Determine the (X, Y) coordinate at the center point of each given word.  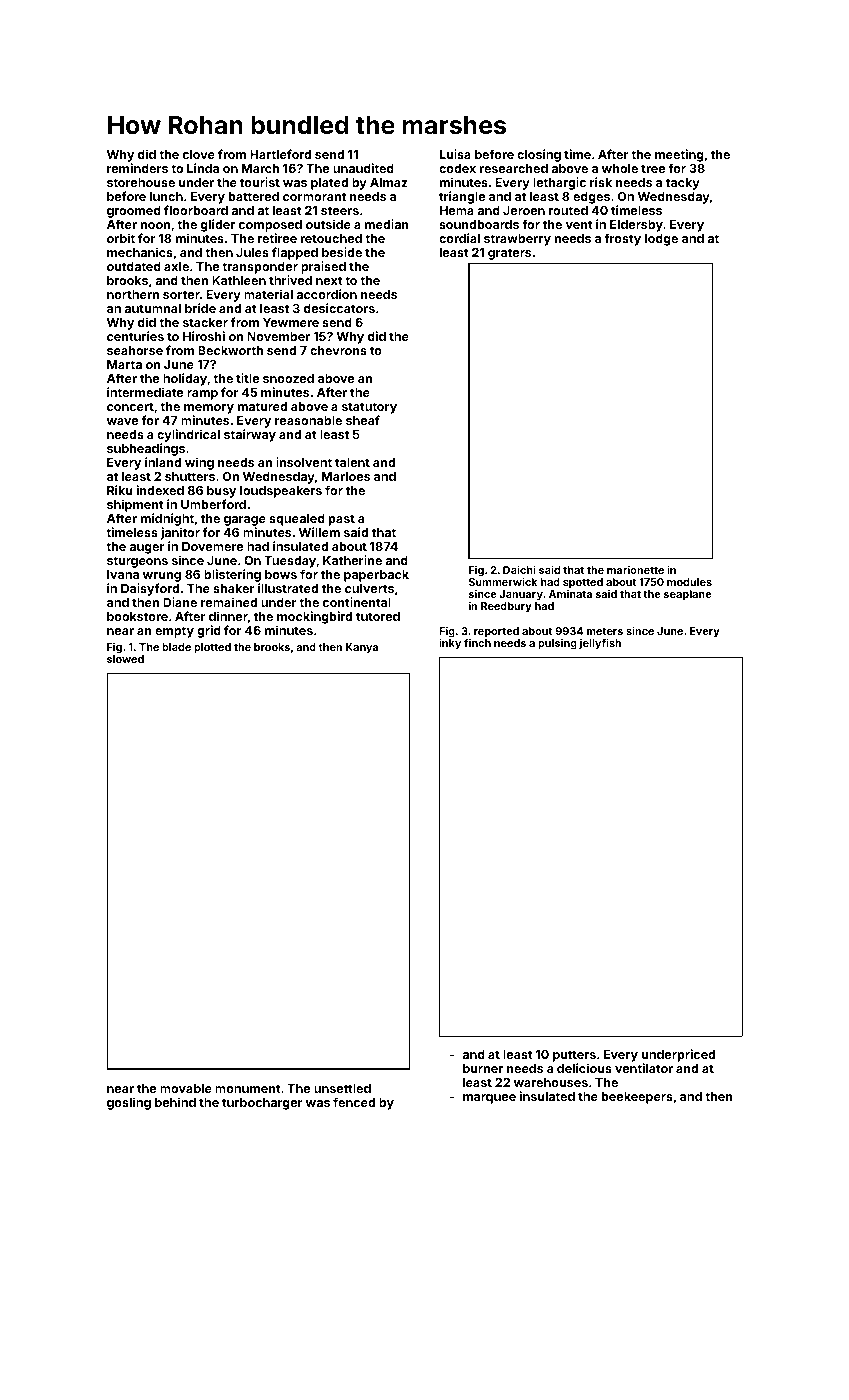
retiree (277, 238)
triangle (462, 197)
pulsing (557, 644)
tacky (683, 184)
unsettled (342, 1088)
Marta (124, 364)
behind (175, 1102)
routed (568, 210)
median (387, 224)
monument (248, 1088)
